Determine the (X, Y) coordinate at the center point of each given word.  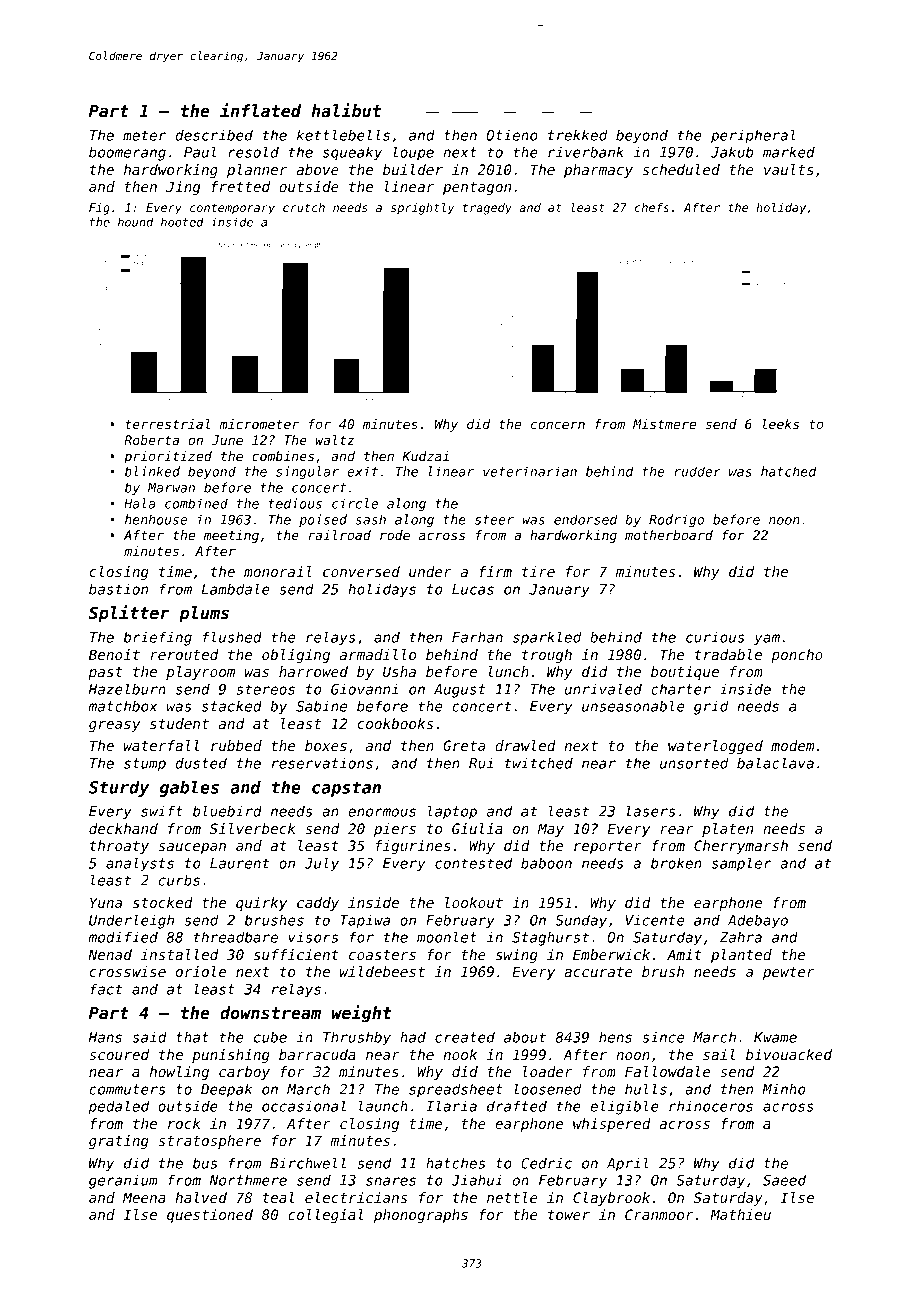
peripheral (753, 136)
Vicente (655, 920)
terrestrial (168, 424)
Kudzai (425, 456)
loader (548, 1071)
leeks (780, 424)
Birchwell (308, 1163)
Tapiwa (365, 921)
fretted (240, 186)
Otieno (512, 135)
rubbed (236, 745)
